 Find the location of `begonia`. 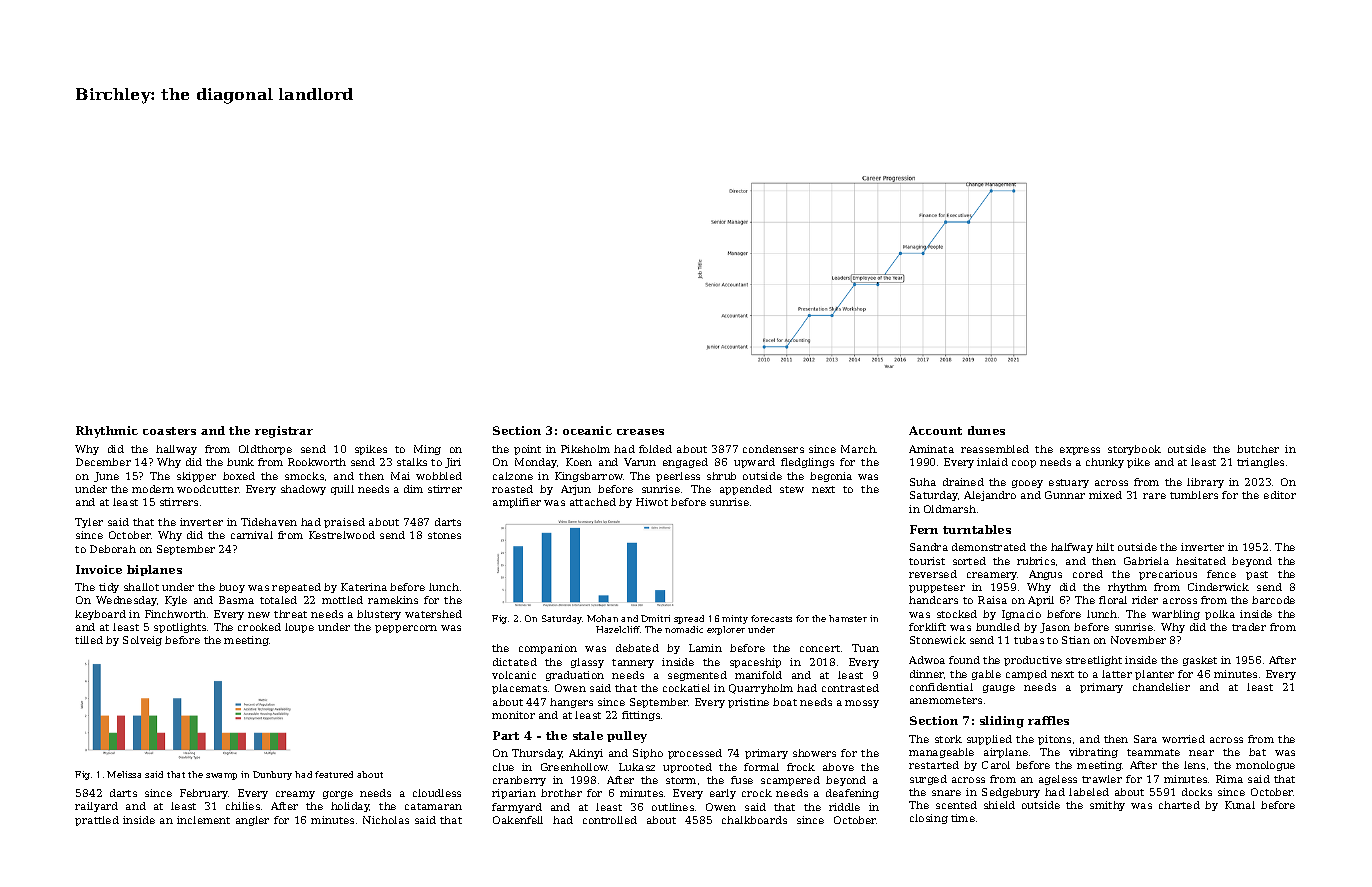

begonia is located at coordinates (831, 477).
